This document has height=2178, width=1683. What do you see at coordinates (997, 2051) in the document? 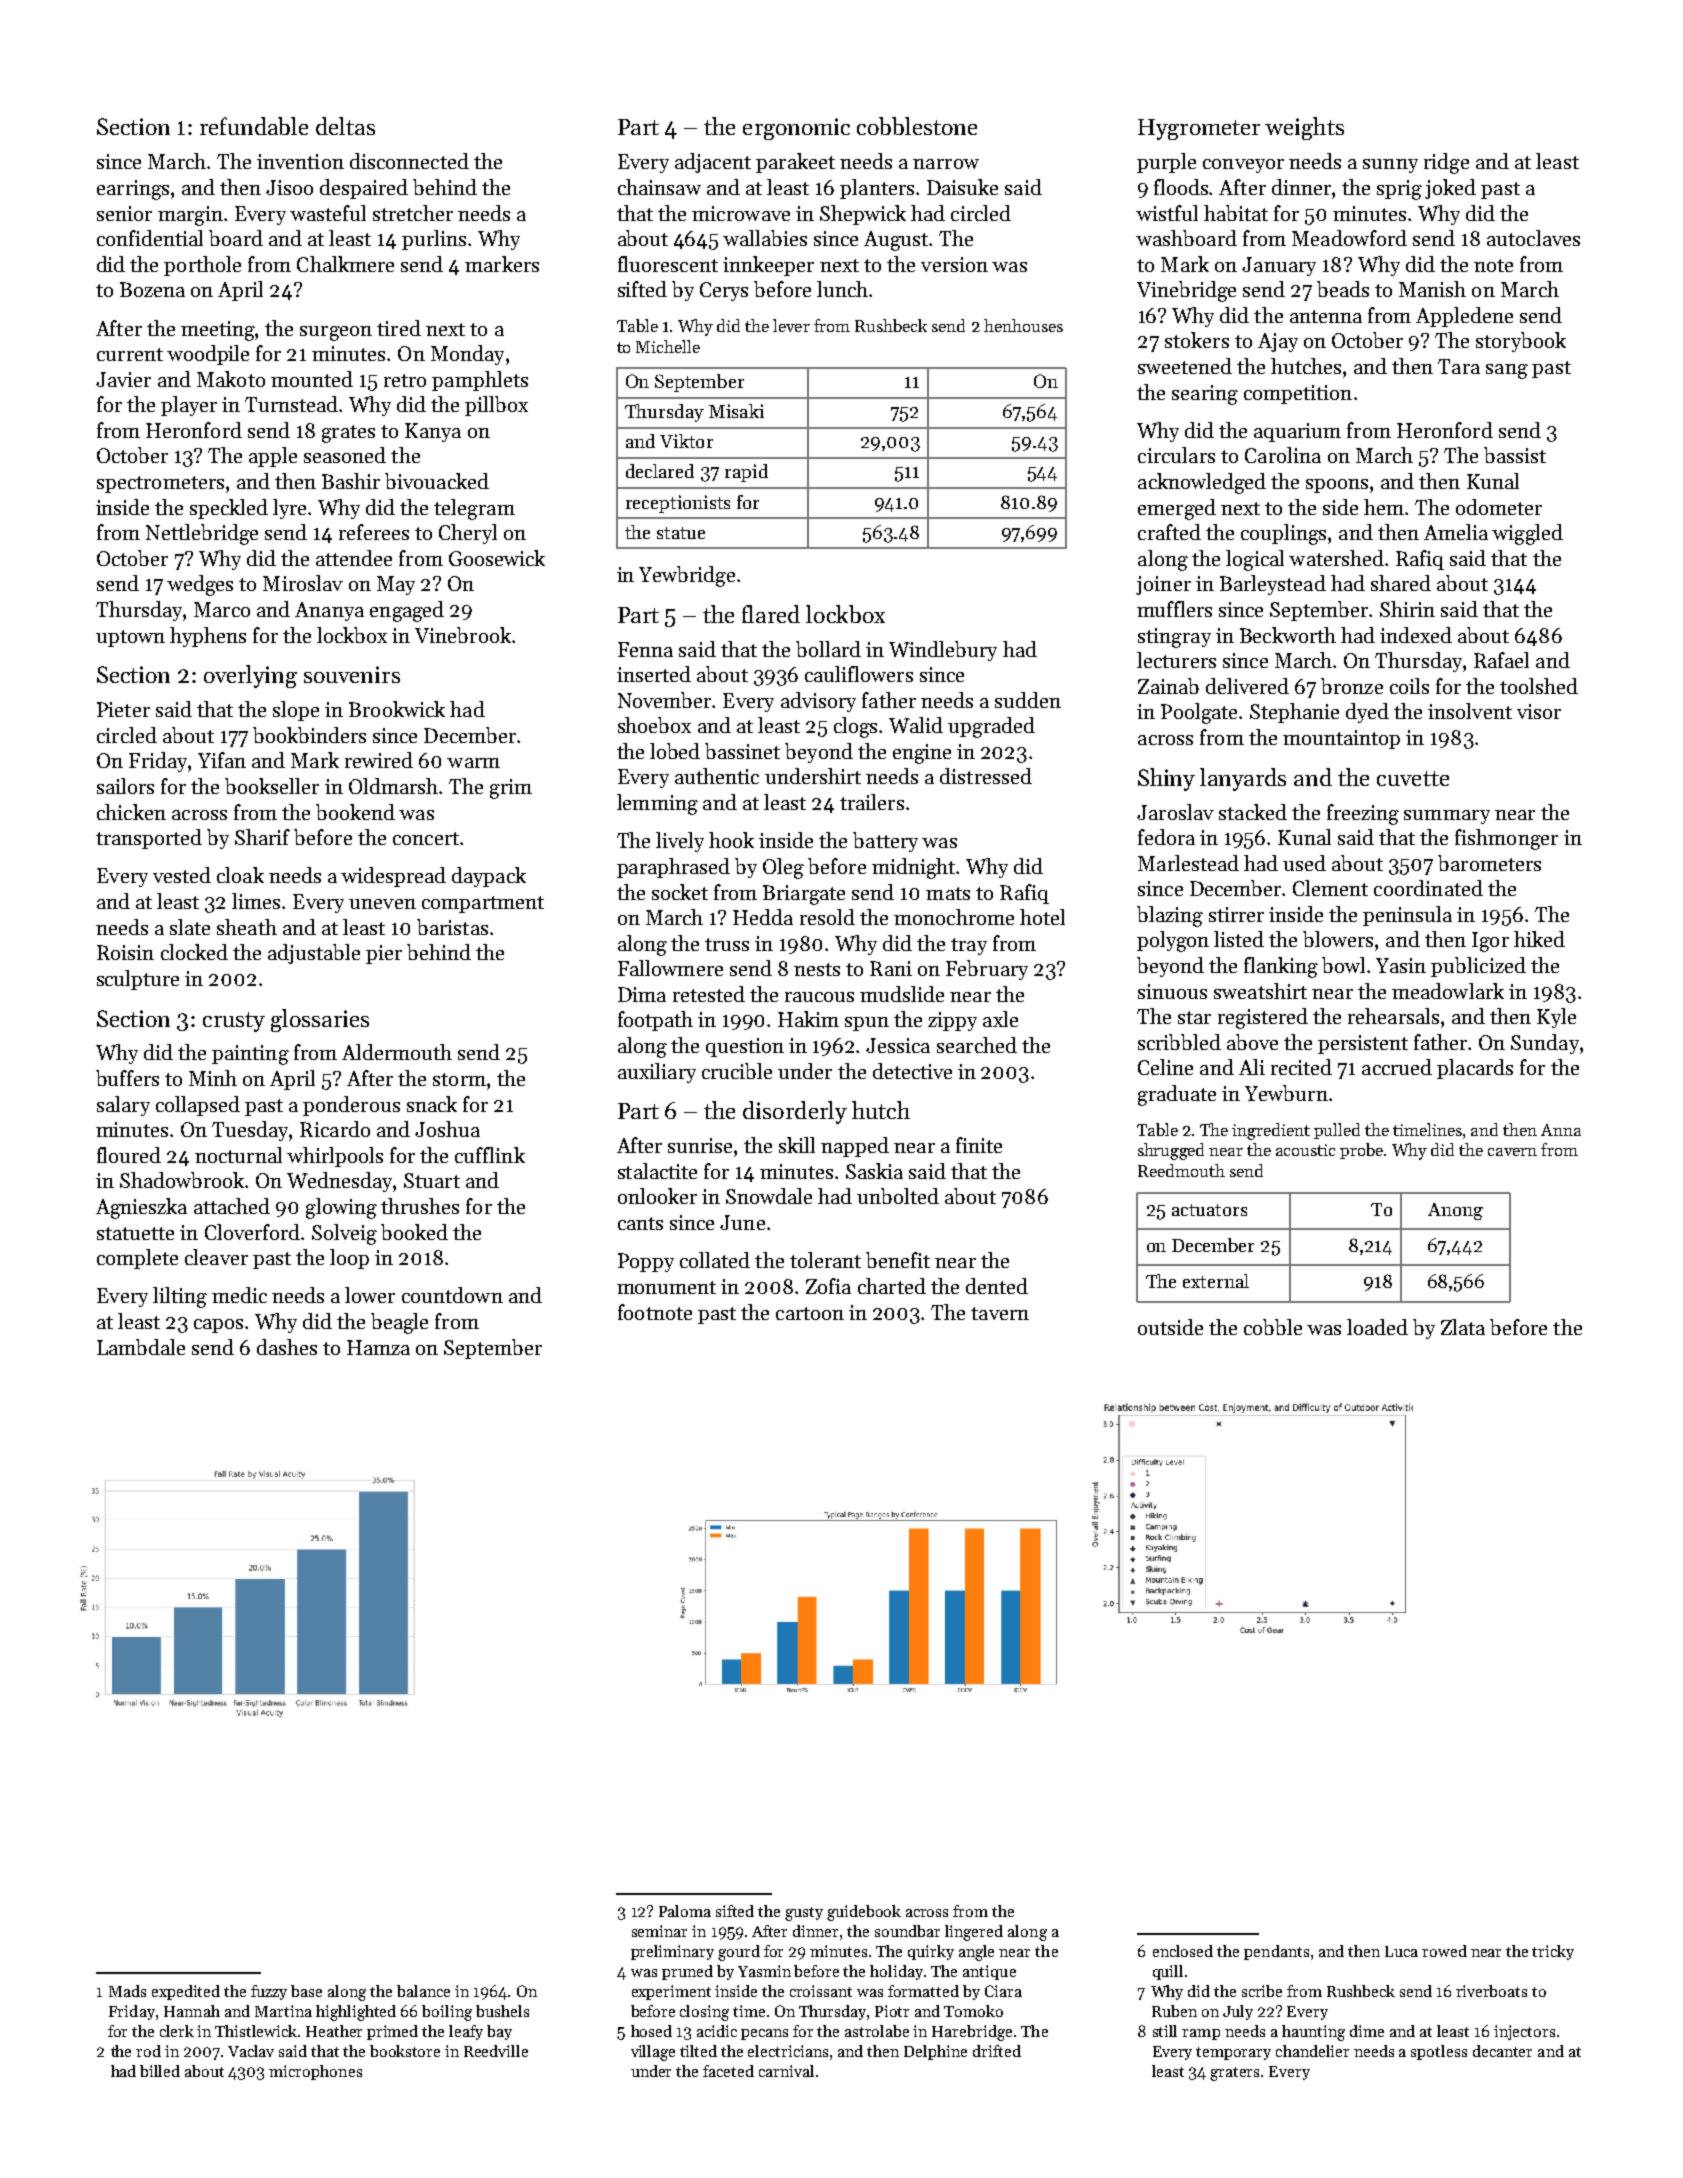
I see `drifted` at bounding box center [997, 2051].
